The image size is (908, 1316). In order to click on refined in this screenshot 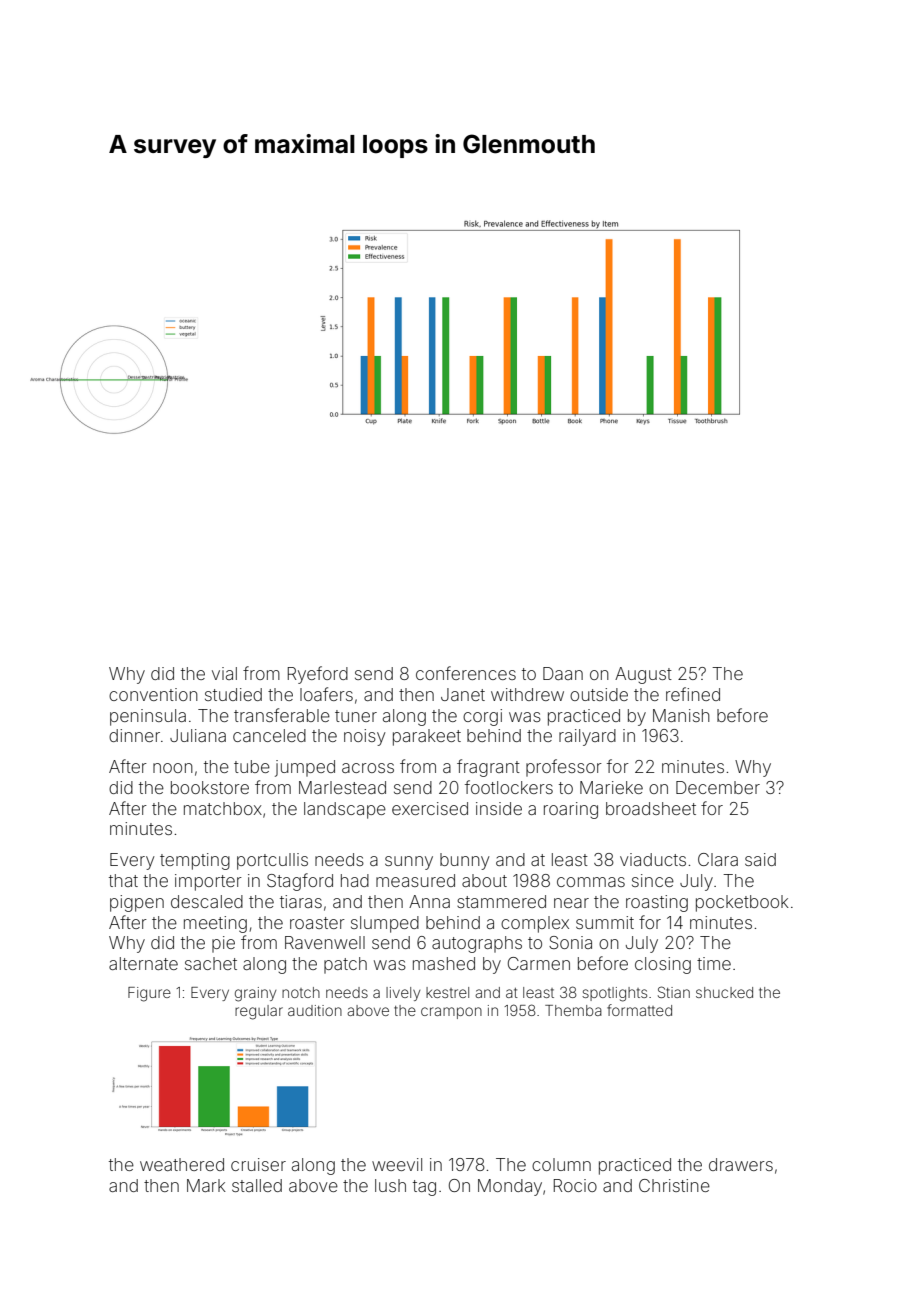, I will do `click(693, 694)`.
